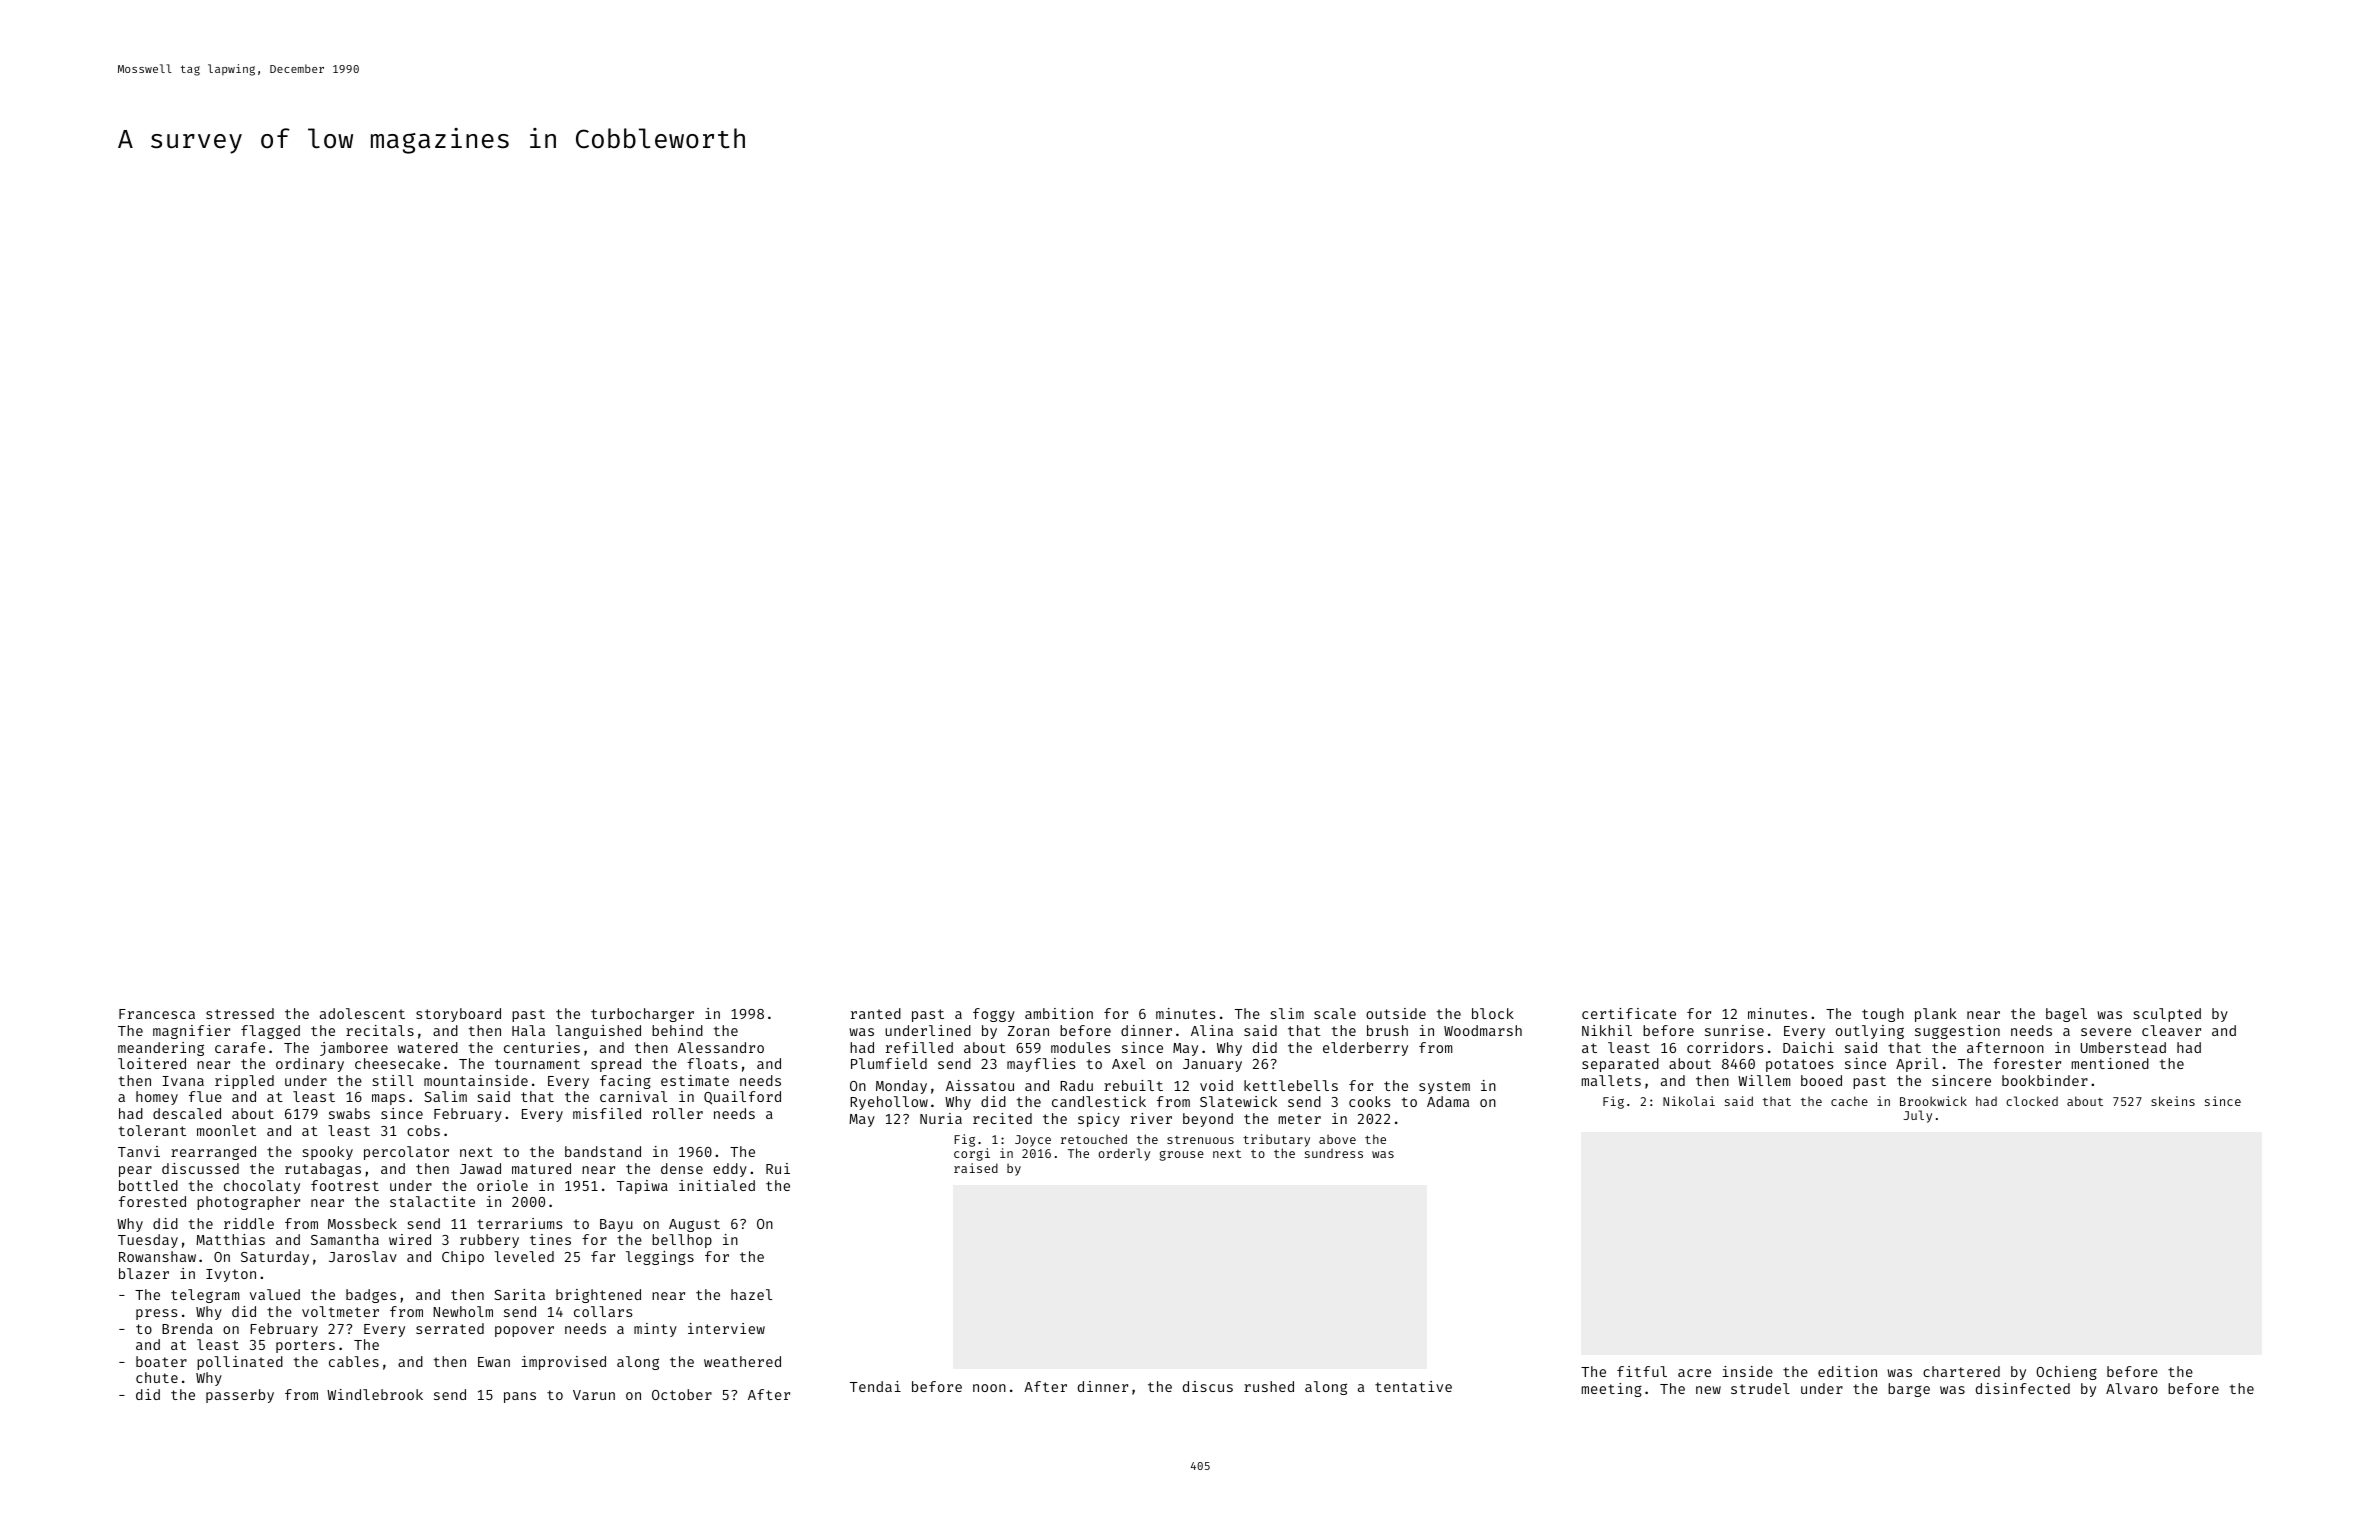 Image resolution: width=2380 pixels, height=1540 pixels. What do you see at coordinates (541, 1168) in the document?
I see `matured` at bounding box center [541, 1168].
